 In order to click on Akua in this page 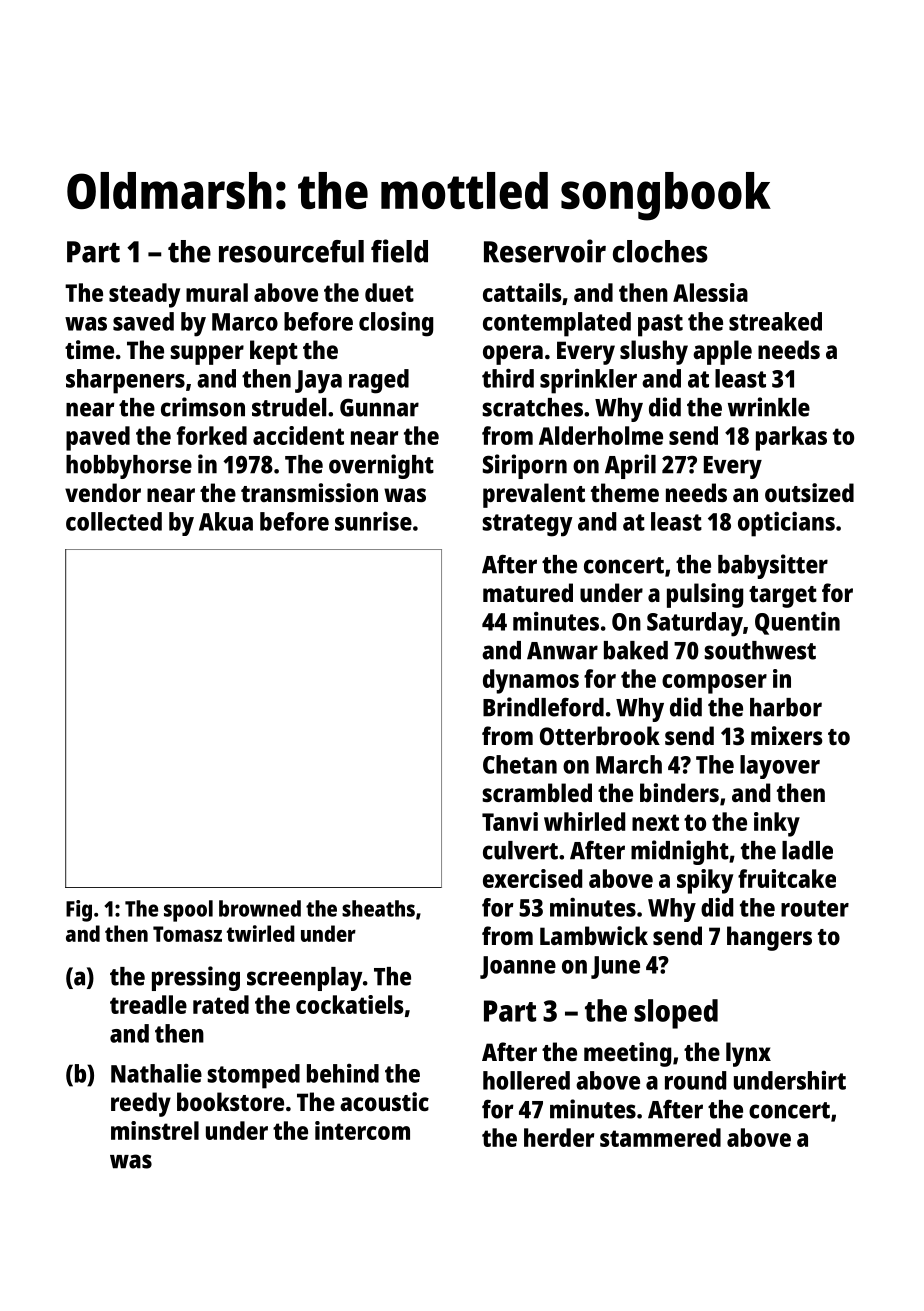, I will do `click(226, 521)`.
